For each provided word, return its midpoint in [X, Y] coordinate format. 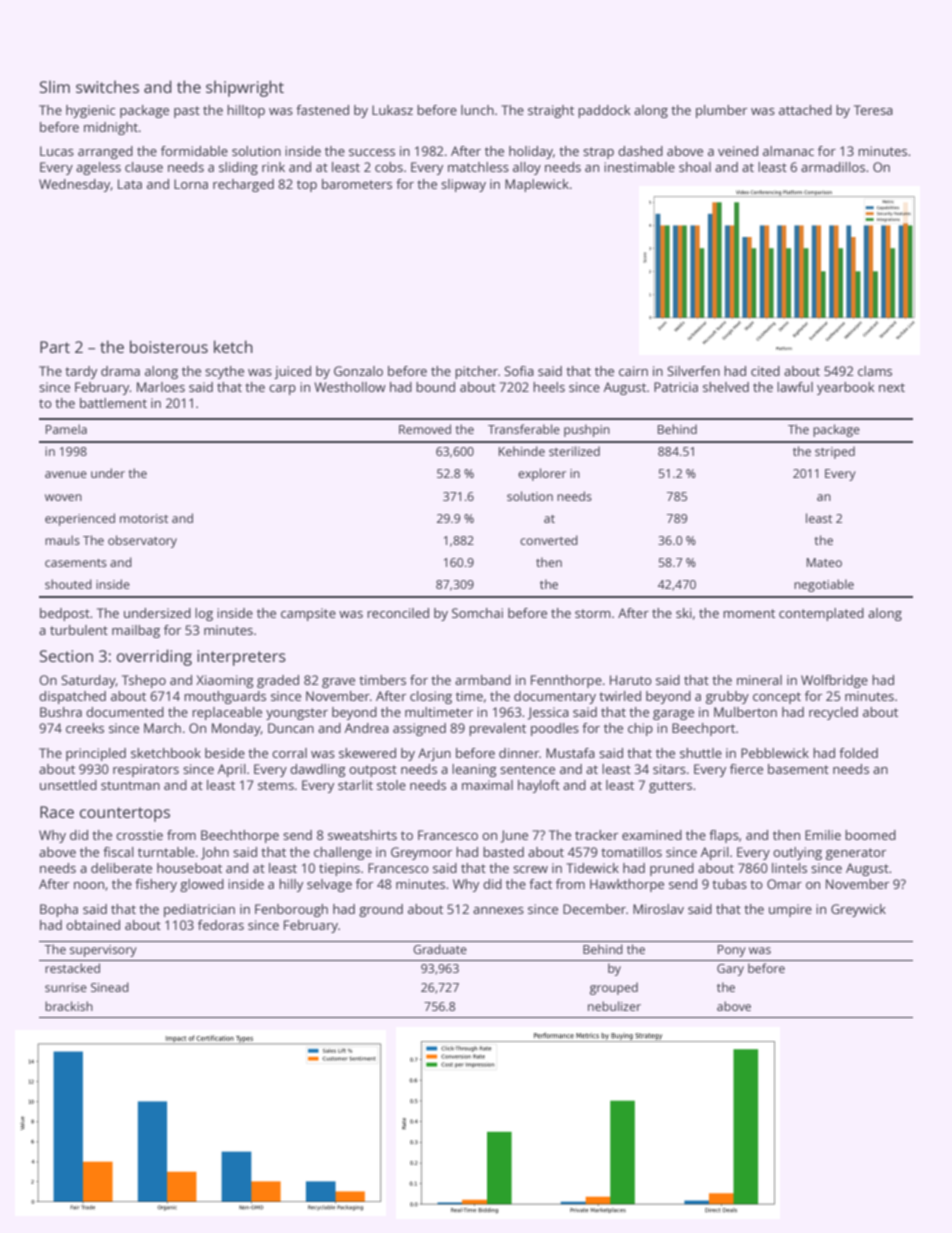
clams [875, 371]
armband [483, 680]
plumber [721, 111]
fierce [746, 769]
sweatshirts [362, 835]
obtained [93, 925]
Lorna [191, 184]
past [187, 112]
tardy [81, 372]
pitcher [476, 372]
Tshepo [144, 681]
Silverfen [693, 371]
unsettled [68, 785]
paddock [604, 111]
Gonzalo [358, 371]
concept [777, 698]
